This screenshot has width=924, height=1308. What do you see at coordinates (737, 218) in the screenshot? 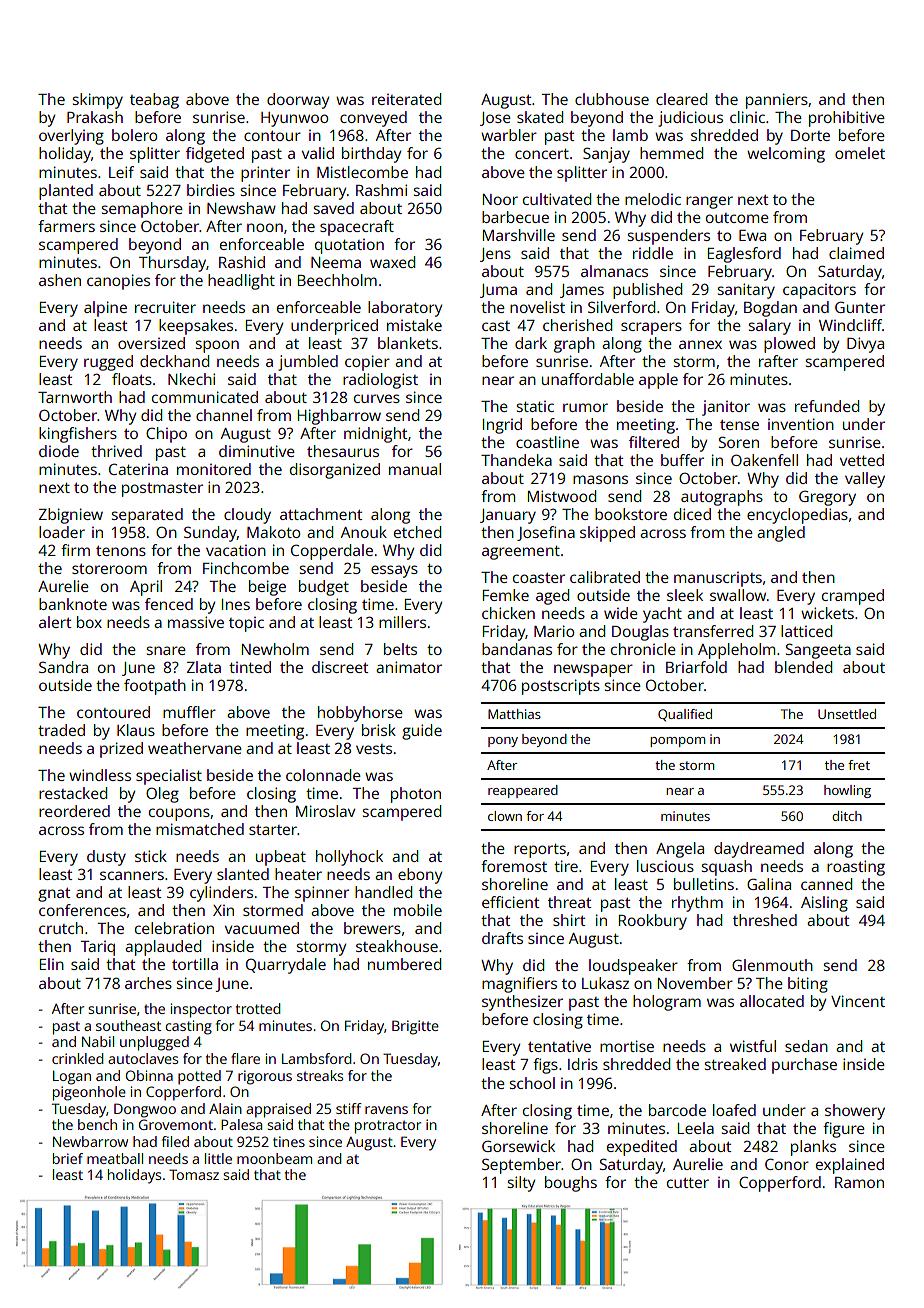
I see `outcome` at bounding box center [737, 218].
